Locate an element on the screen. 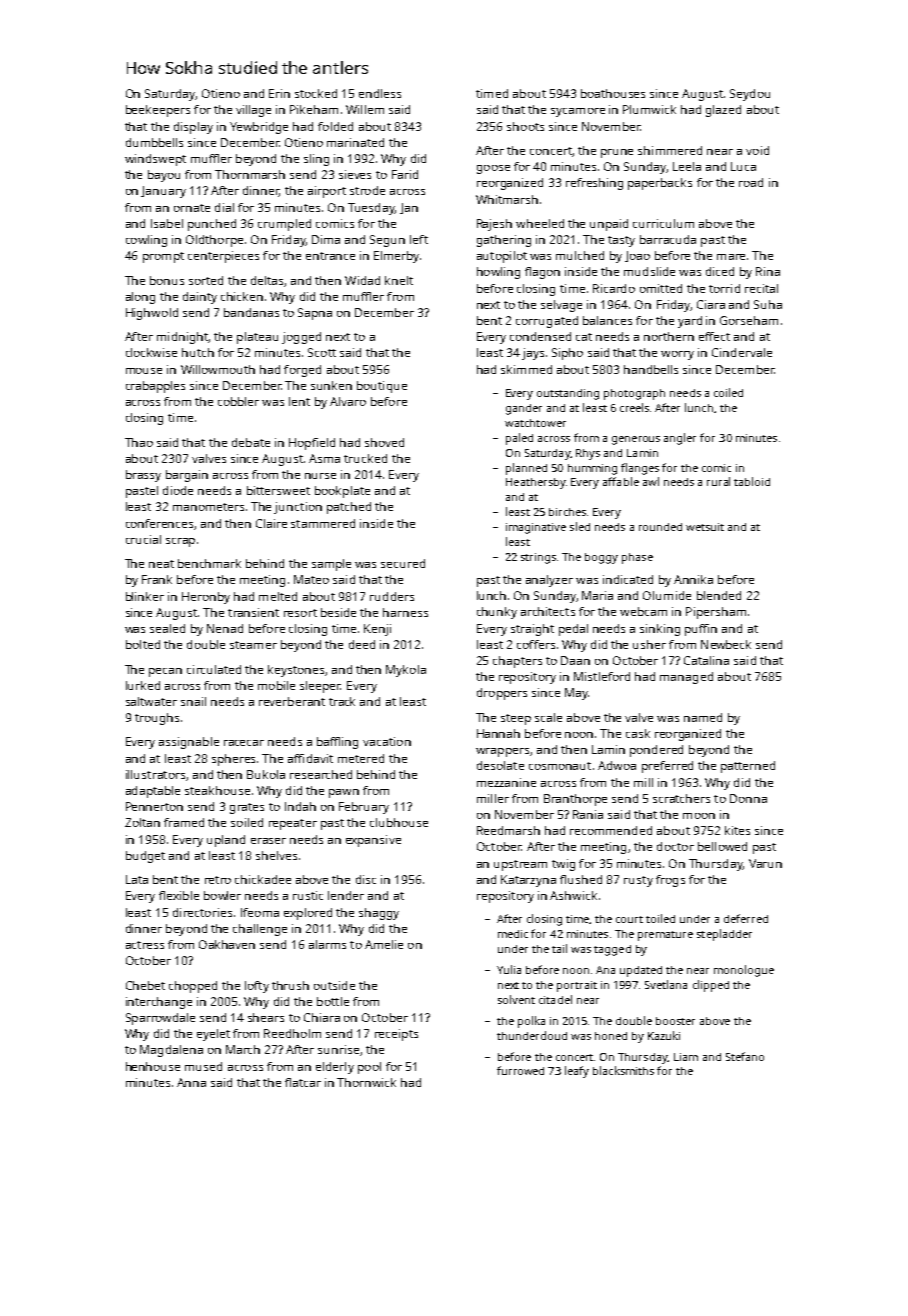 This screenshot has width=908, height=1316. troughs is located at coordinates (157, 719).
